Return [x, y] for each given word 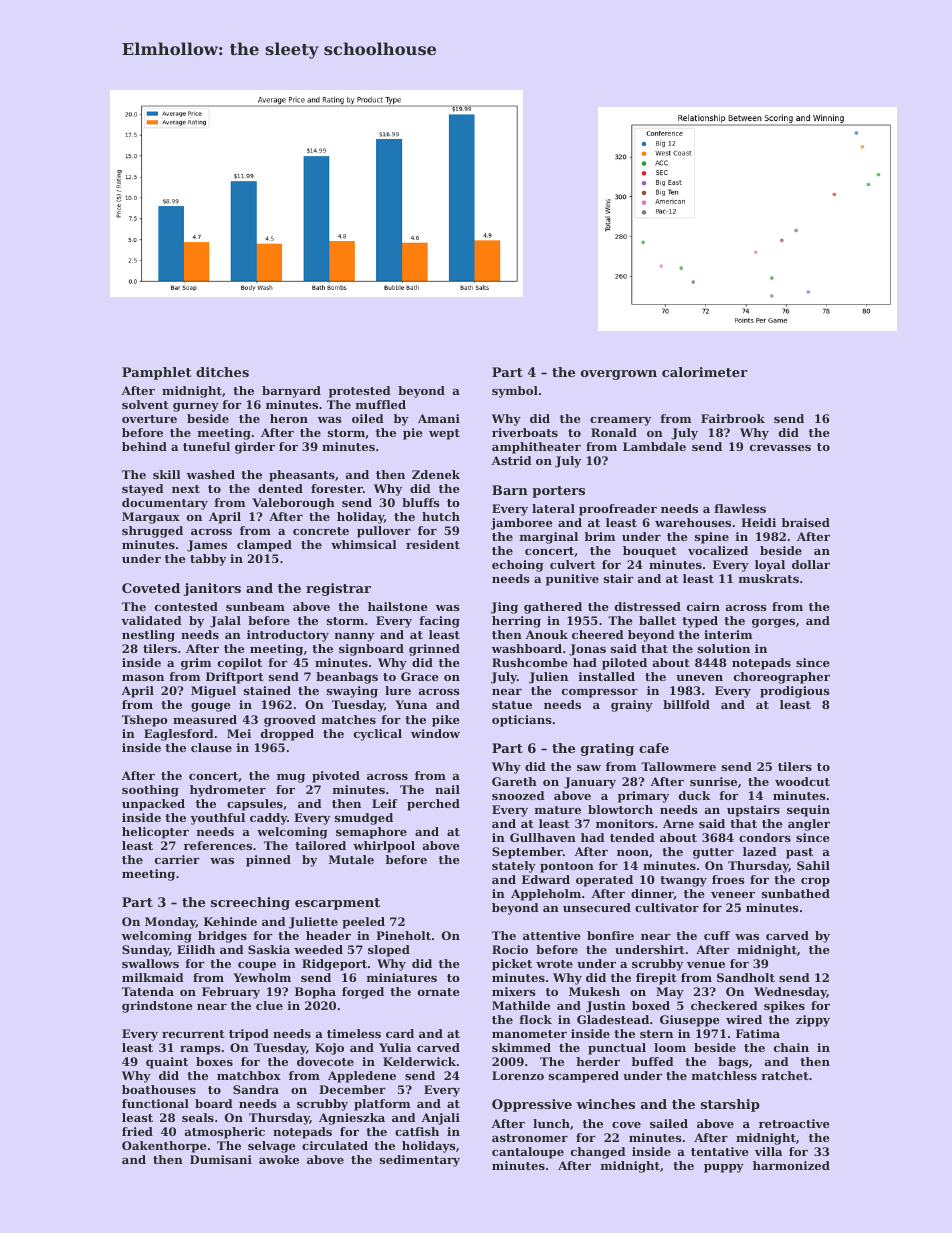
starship [730, 1105]
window [435, 733]
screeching [250, 903]
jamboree [522, 524]
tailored [320, 845]
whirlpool [384, 847]
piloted [624, 664]
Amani [439, 418]
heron [289, 418]
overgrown [619, 375]
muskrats [768, 578]
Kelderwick [419, 1061]
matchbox [249, 1075]
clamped [264, 546]
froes [728, 879]
